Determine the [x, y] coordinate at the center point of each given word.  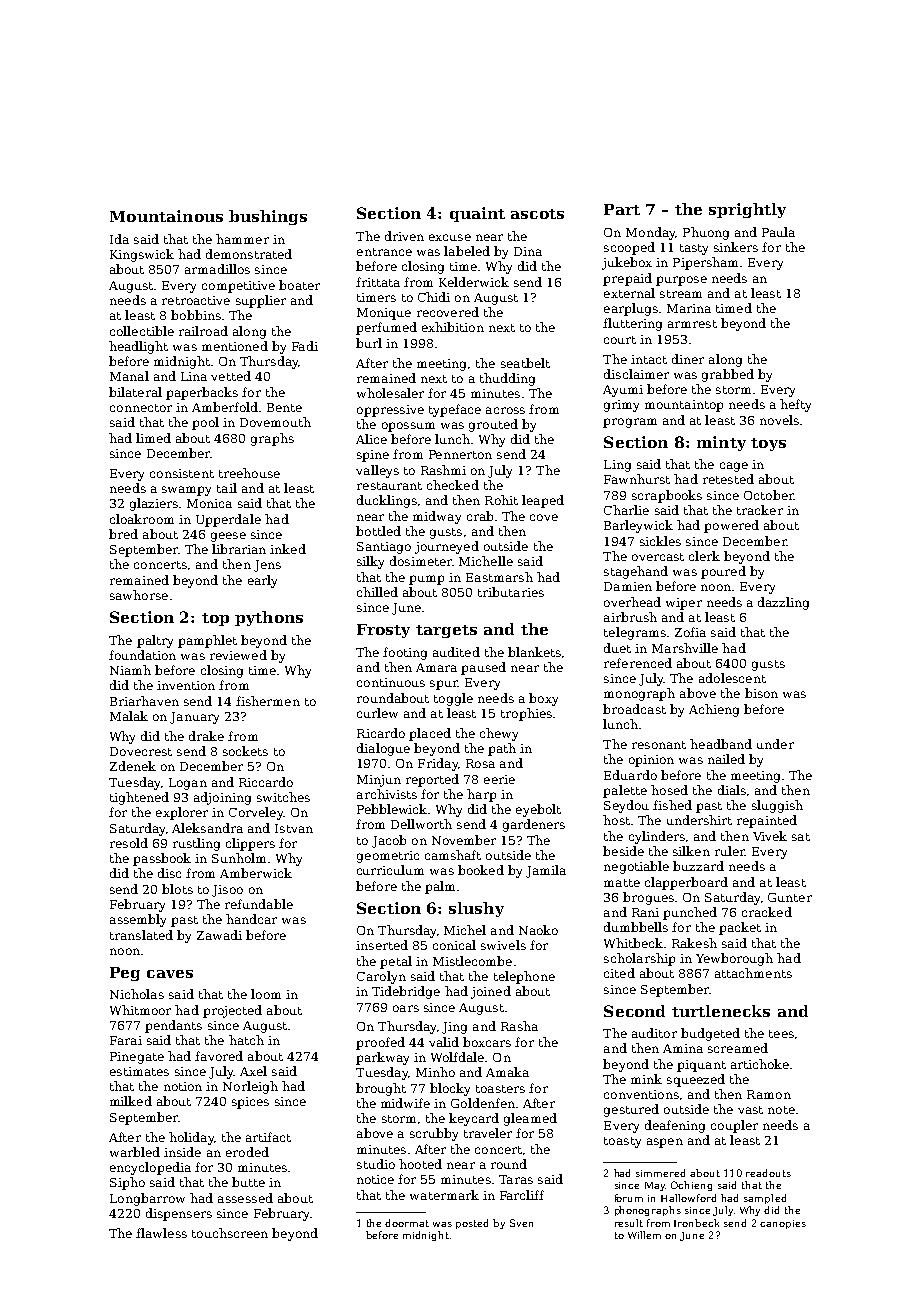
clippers [250, 844]
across [505, 410]
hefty [795, 405]
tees [781, 1034]
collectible [142, 331]
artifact [268, 1137]
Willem [644, 1235]
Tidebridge [406, 992]
